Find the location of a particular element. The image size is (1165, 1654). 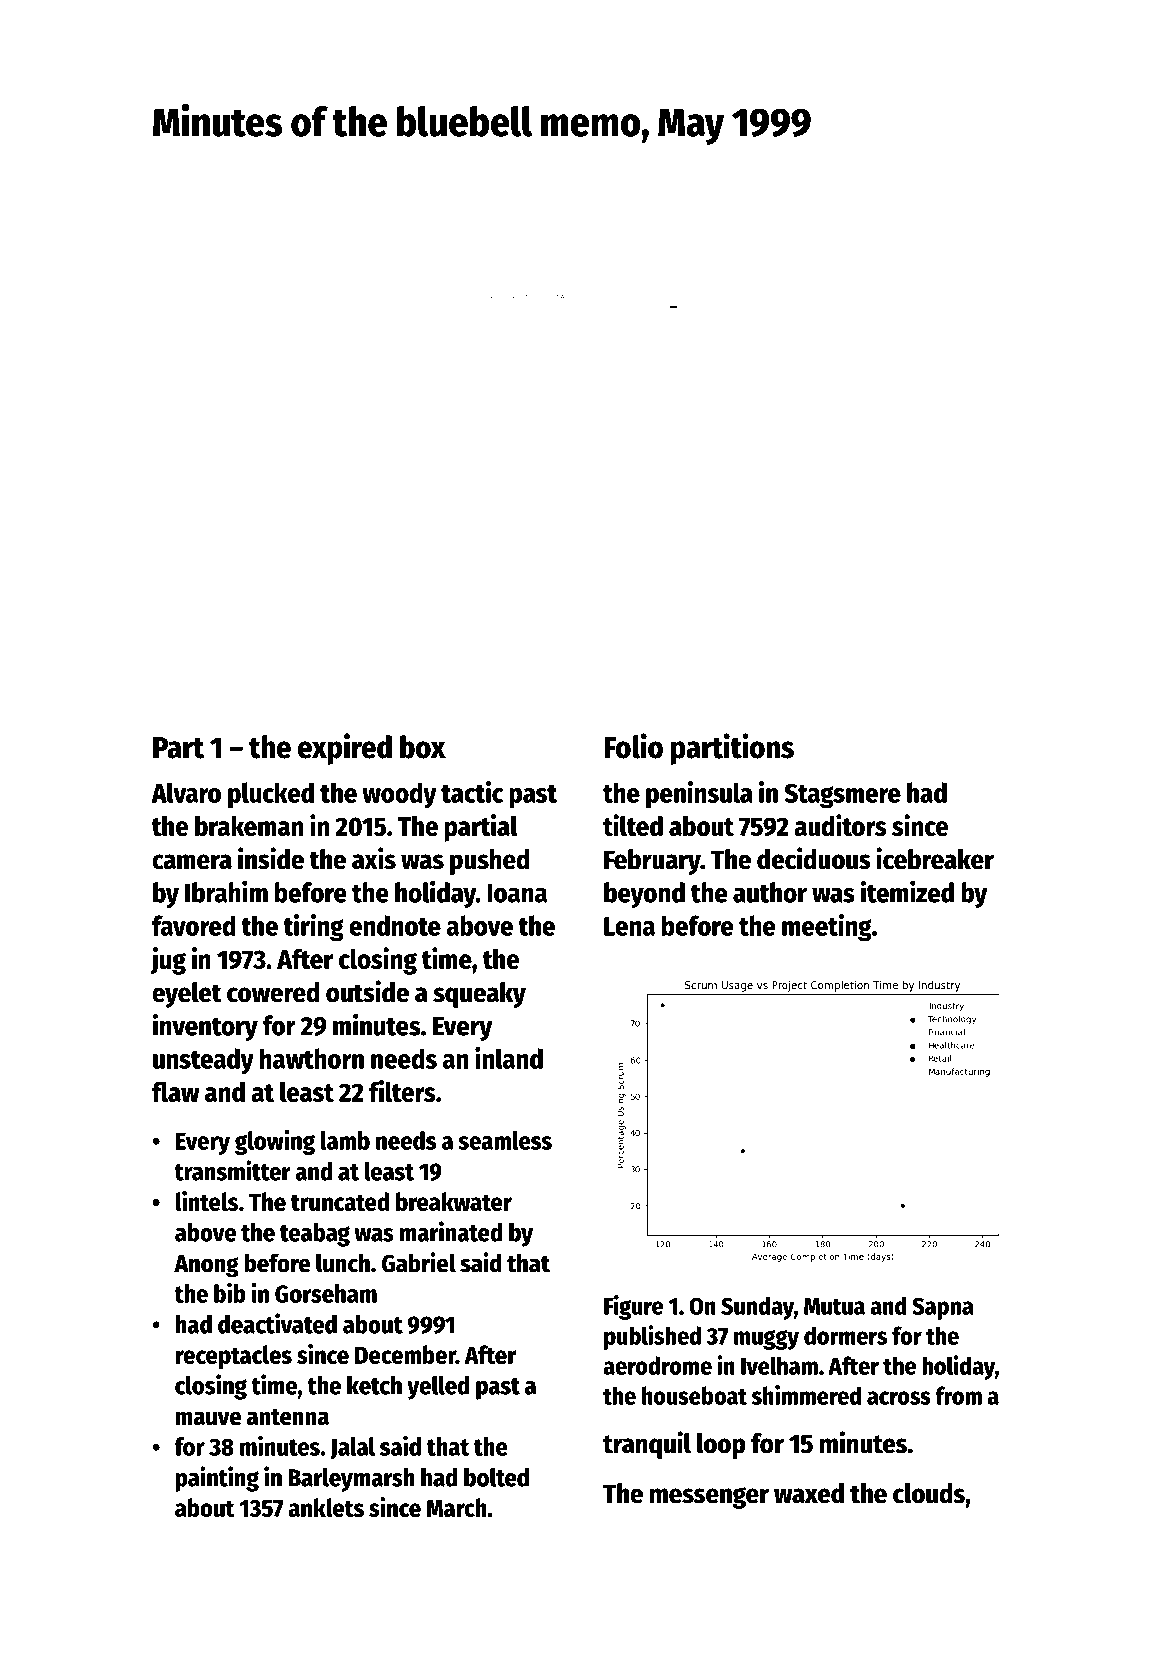

outside is located at coordinates (367, 991).
